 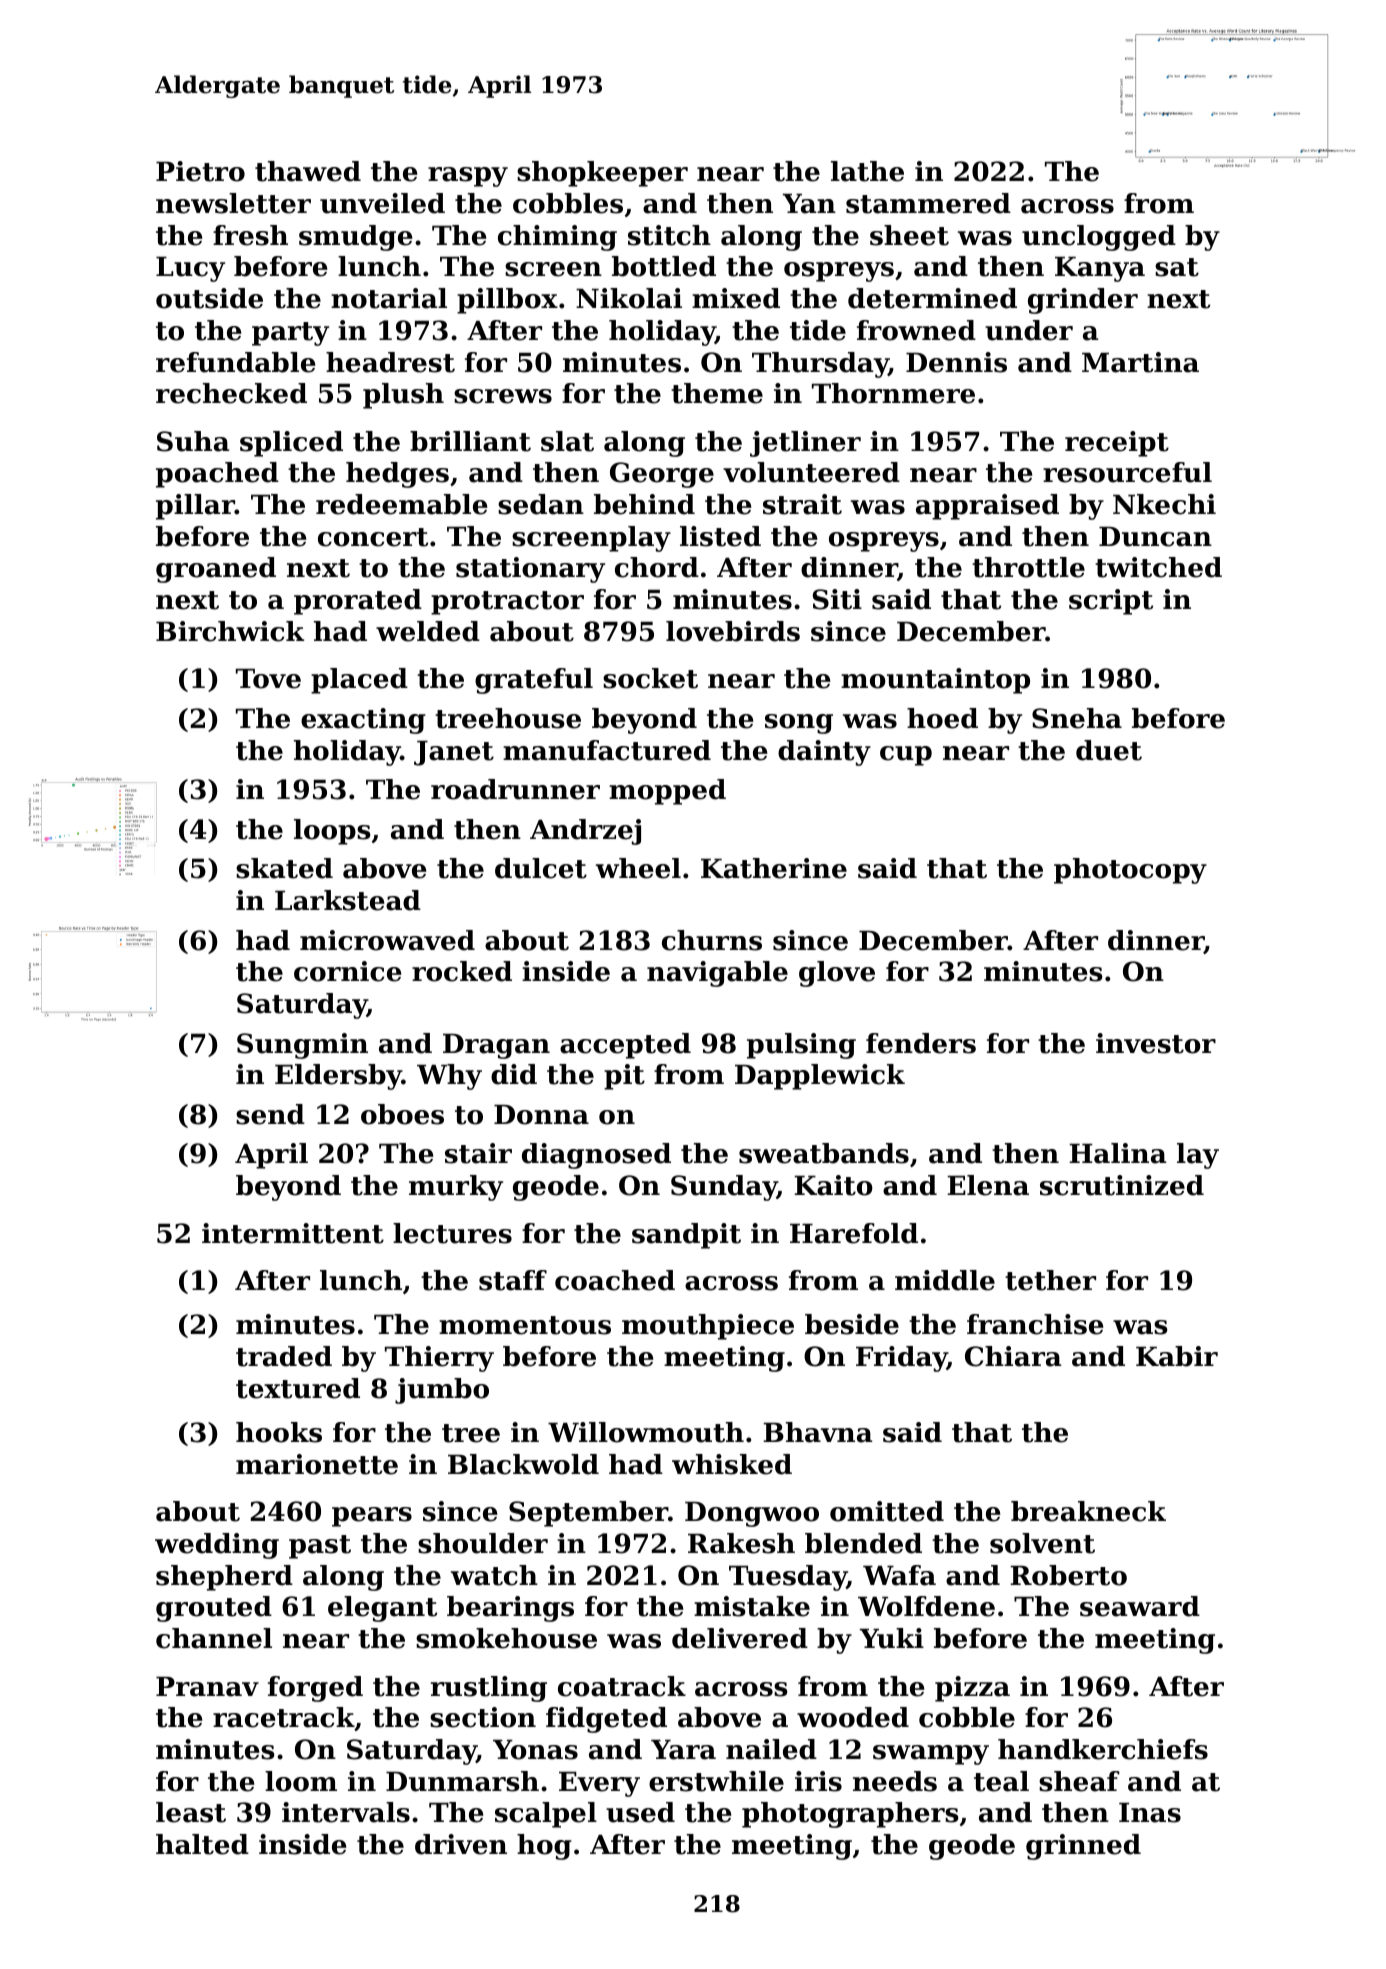 What do you see at coordinates (483, 1543) in the screenshot?
I see `shoulder` at bounding box center [483, 1543].
